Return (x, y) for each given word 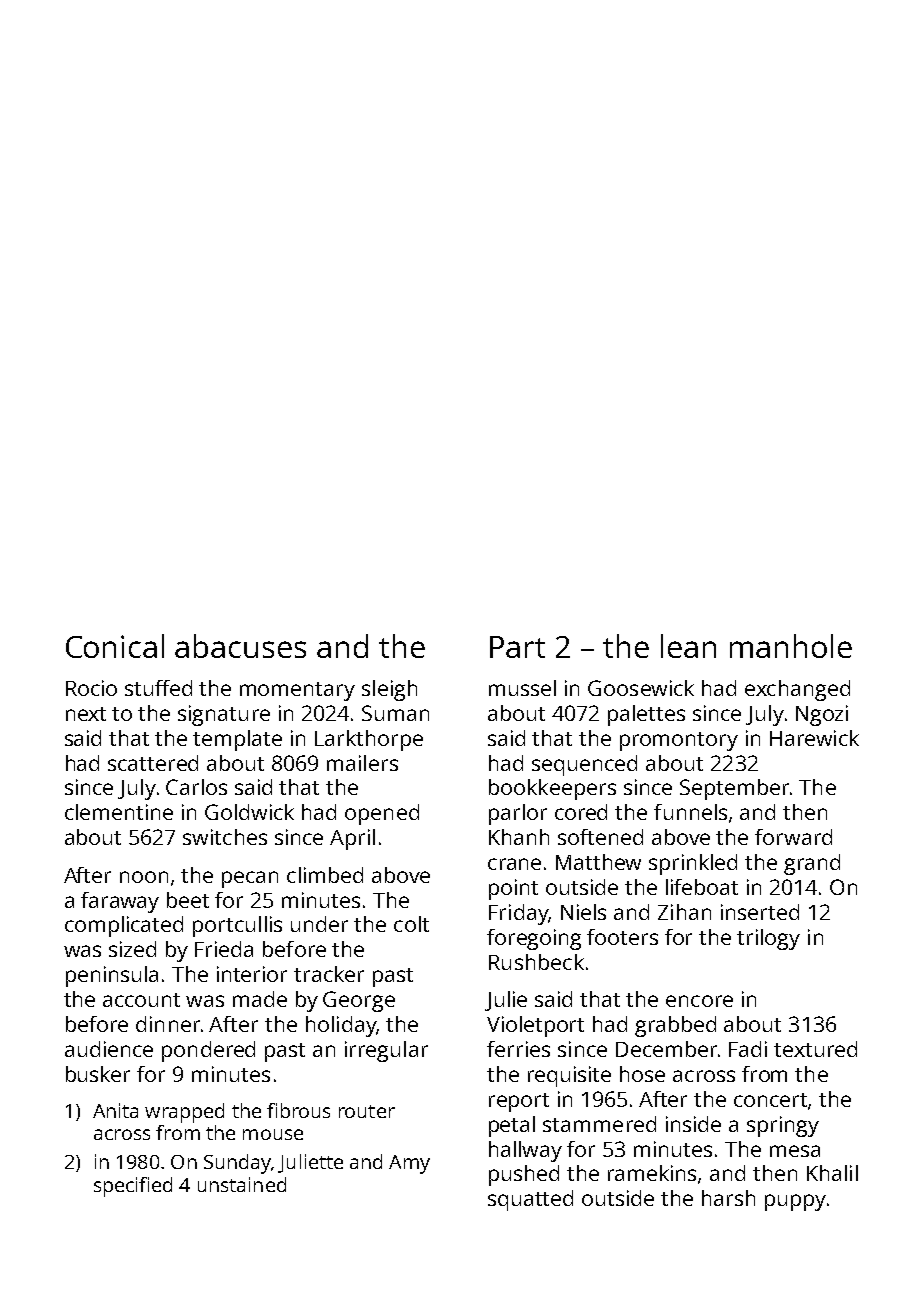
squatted (530, 1200)
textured (815, 1049)
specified (133, 1187)
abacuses (240, 646)
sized (132, 949)
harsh (728, 1198)
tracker (329, 974)
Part (517, 647)
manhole (791, 646)
